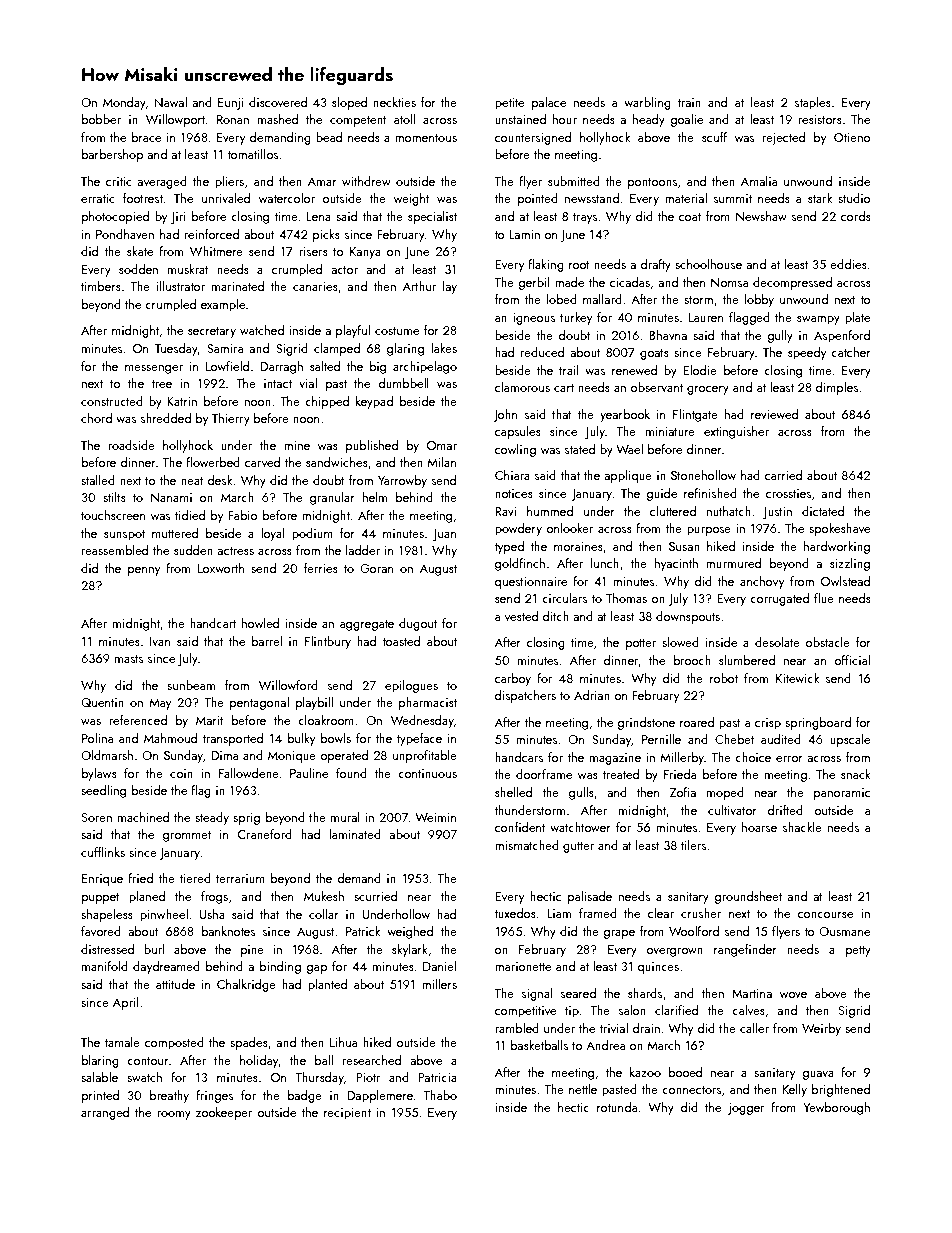 Image resolution: width=952 pixels, height=1233 pixels. I want to click on collar, so click(324, 914).
